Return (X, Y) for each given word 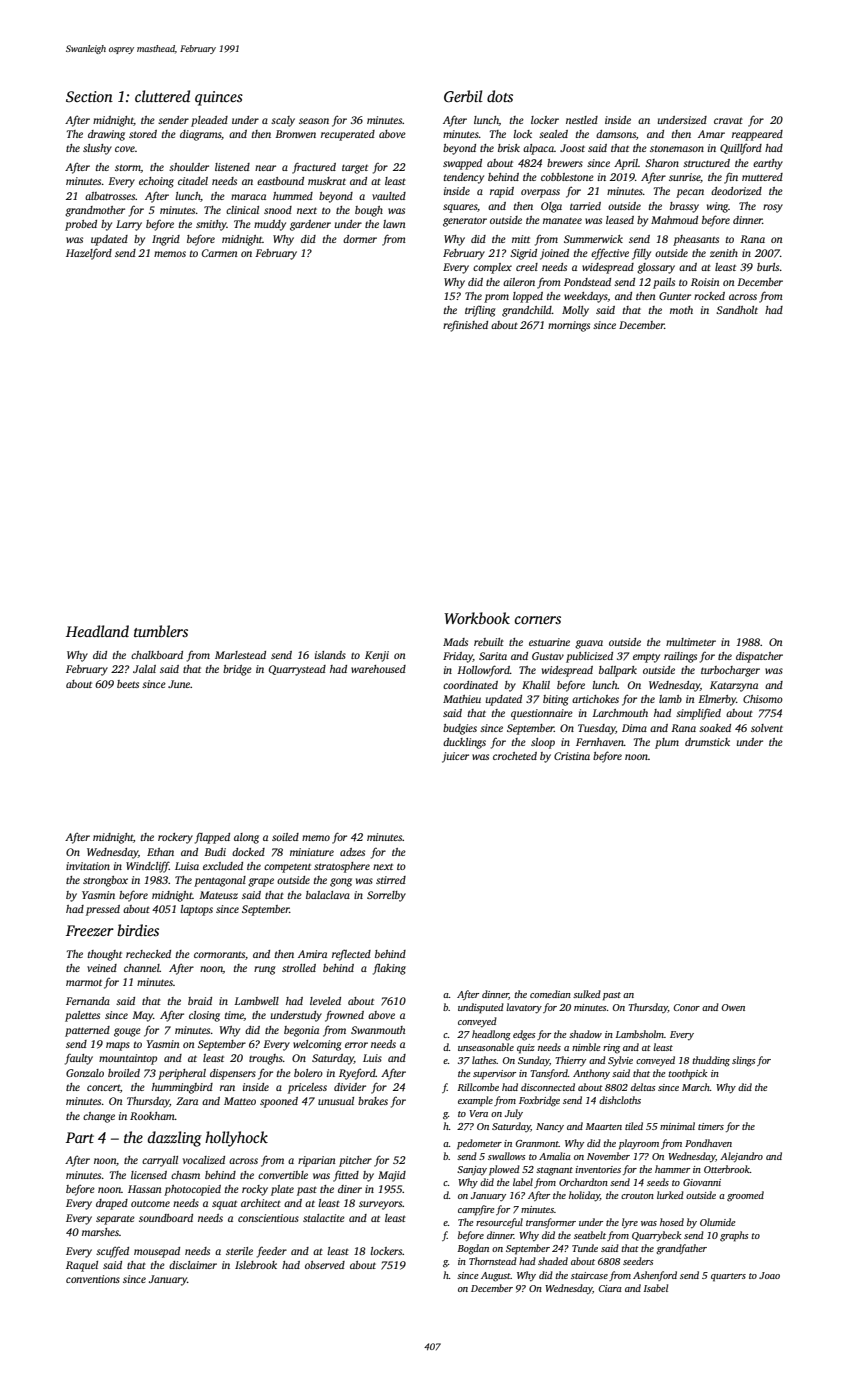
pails (664, 283)
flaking (389, 969)
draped (112, 1204)
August (496, 1277)
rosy (773, 208)
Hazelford (89, 254)
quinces (219, 98)
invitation (88, 866)
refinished (465, 326)
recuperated (348, 135)
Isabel (655, 1288)
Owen (733, 1007)
